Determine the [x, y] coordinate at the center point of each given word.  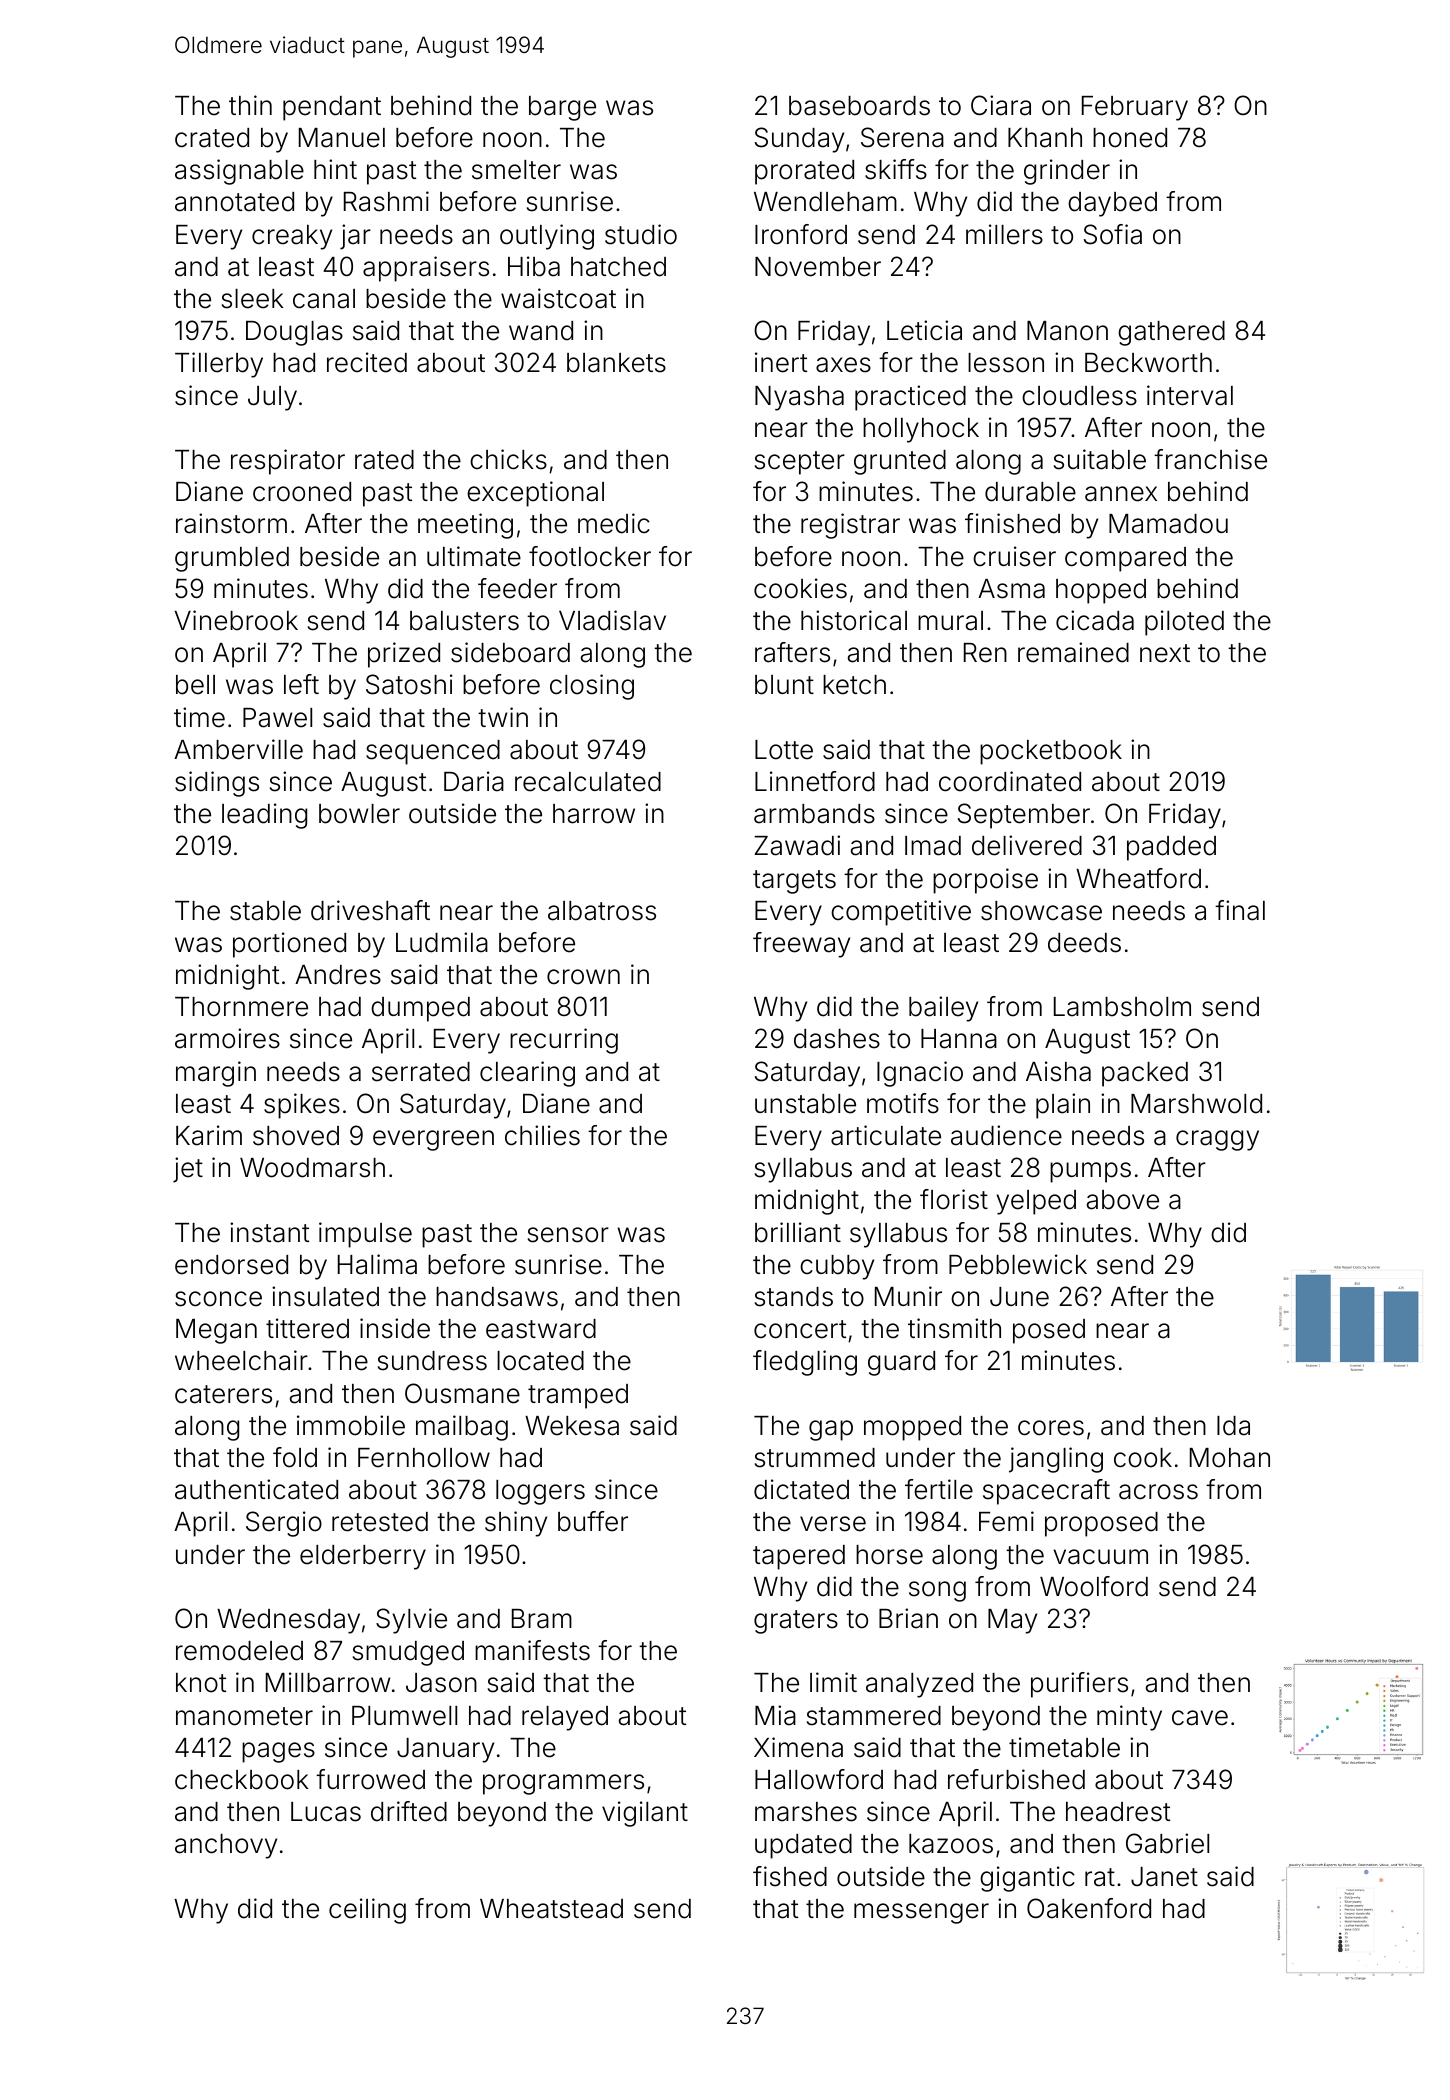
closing [592, 687]
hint [335, 169]
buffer [593, 1521]
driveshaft [370, 910]
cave [1200, 1718]
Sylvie [411, 1621]
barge [562, 108]
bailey [943, 1009]
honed [1130, 138]
